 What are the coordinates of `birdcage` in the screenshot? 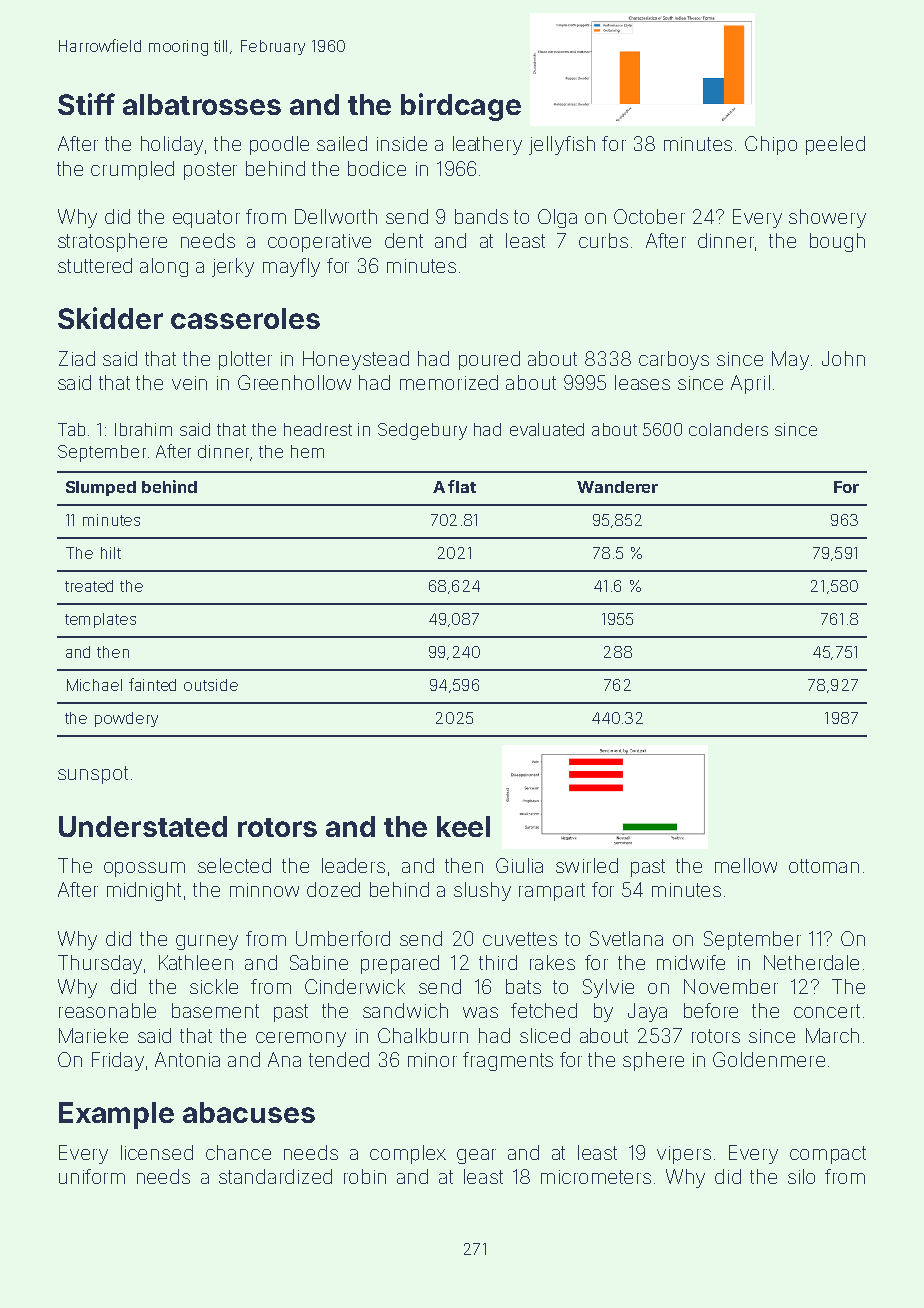 It's located at (461, 107).
